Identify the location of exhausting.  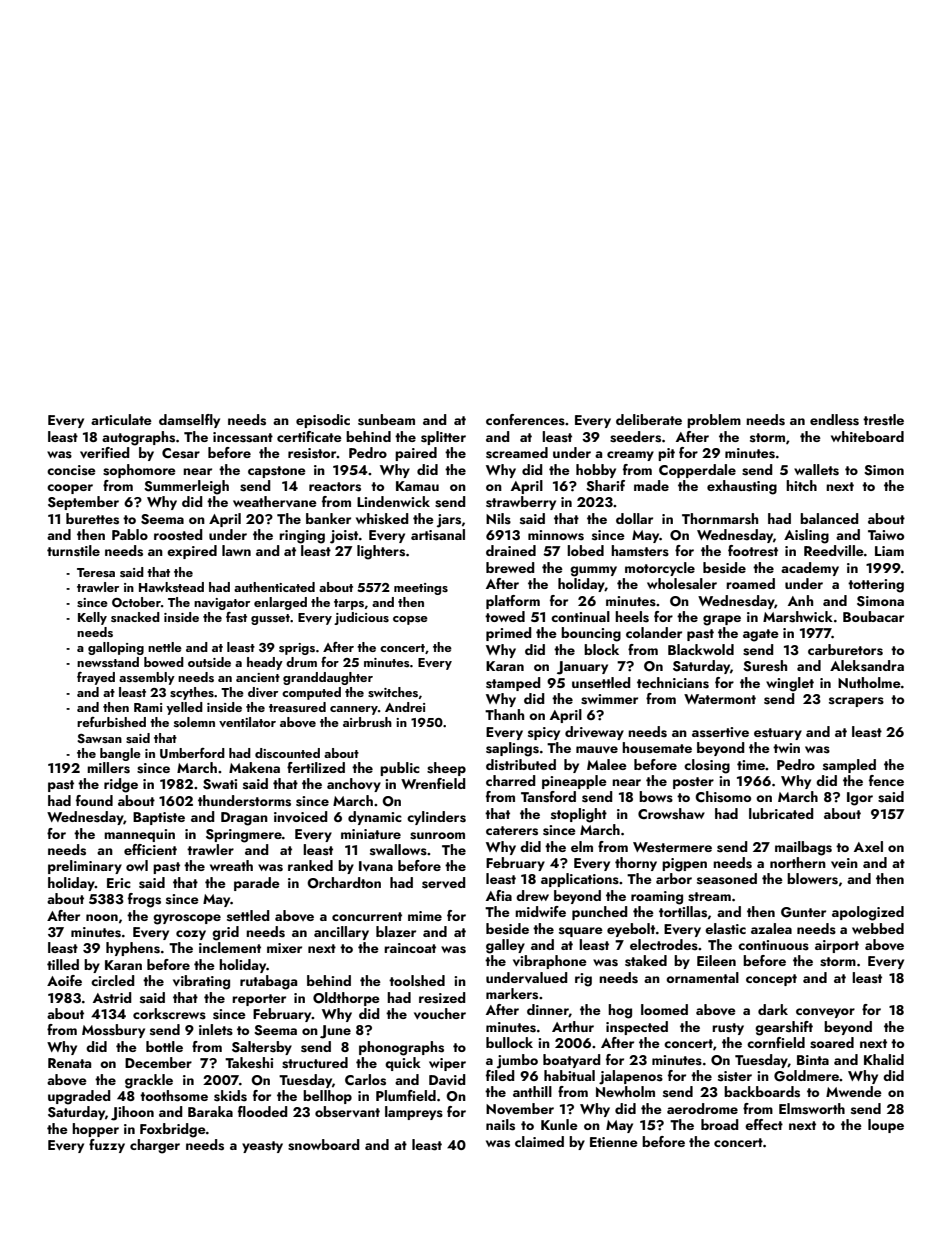
(742, 487).
